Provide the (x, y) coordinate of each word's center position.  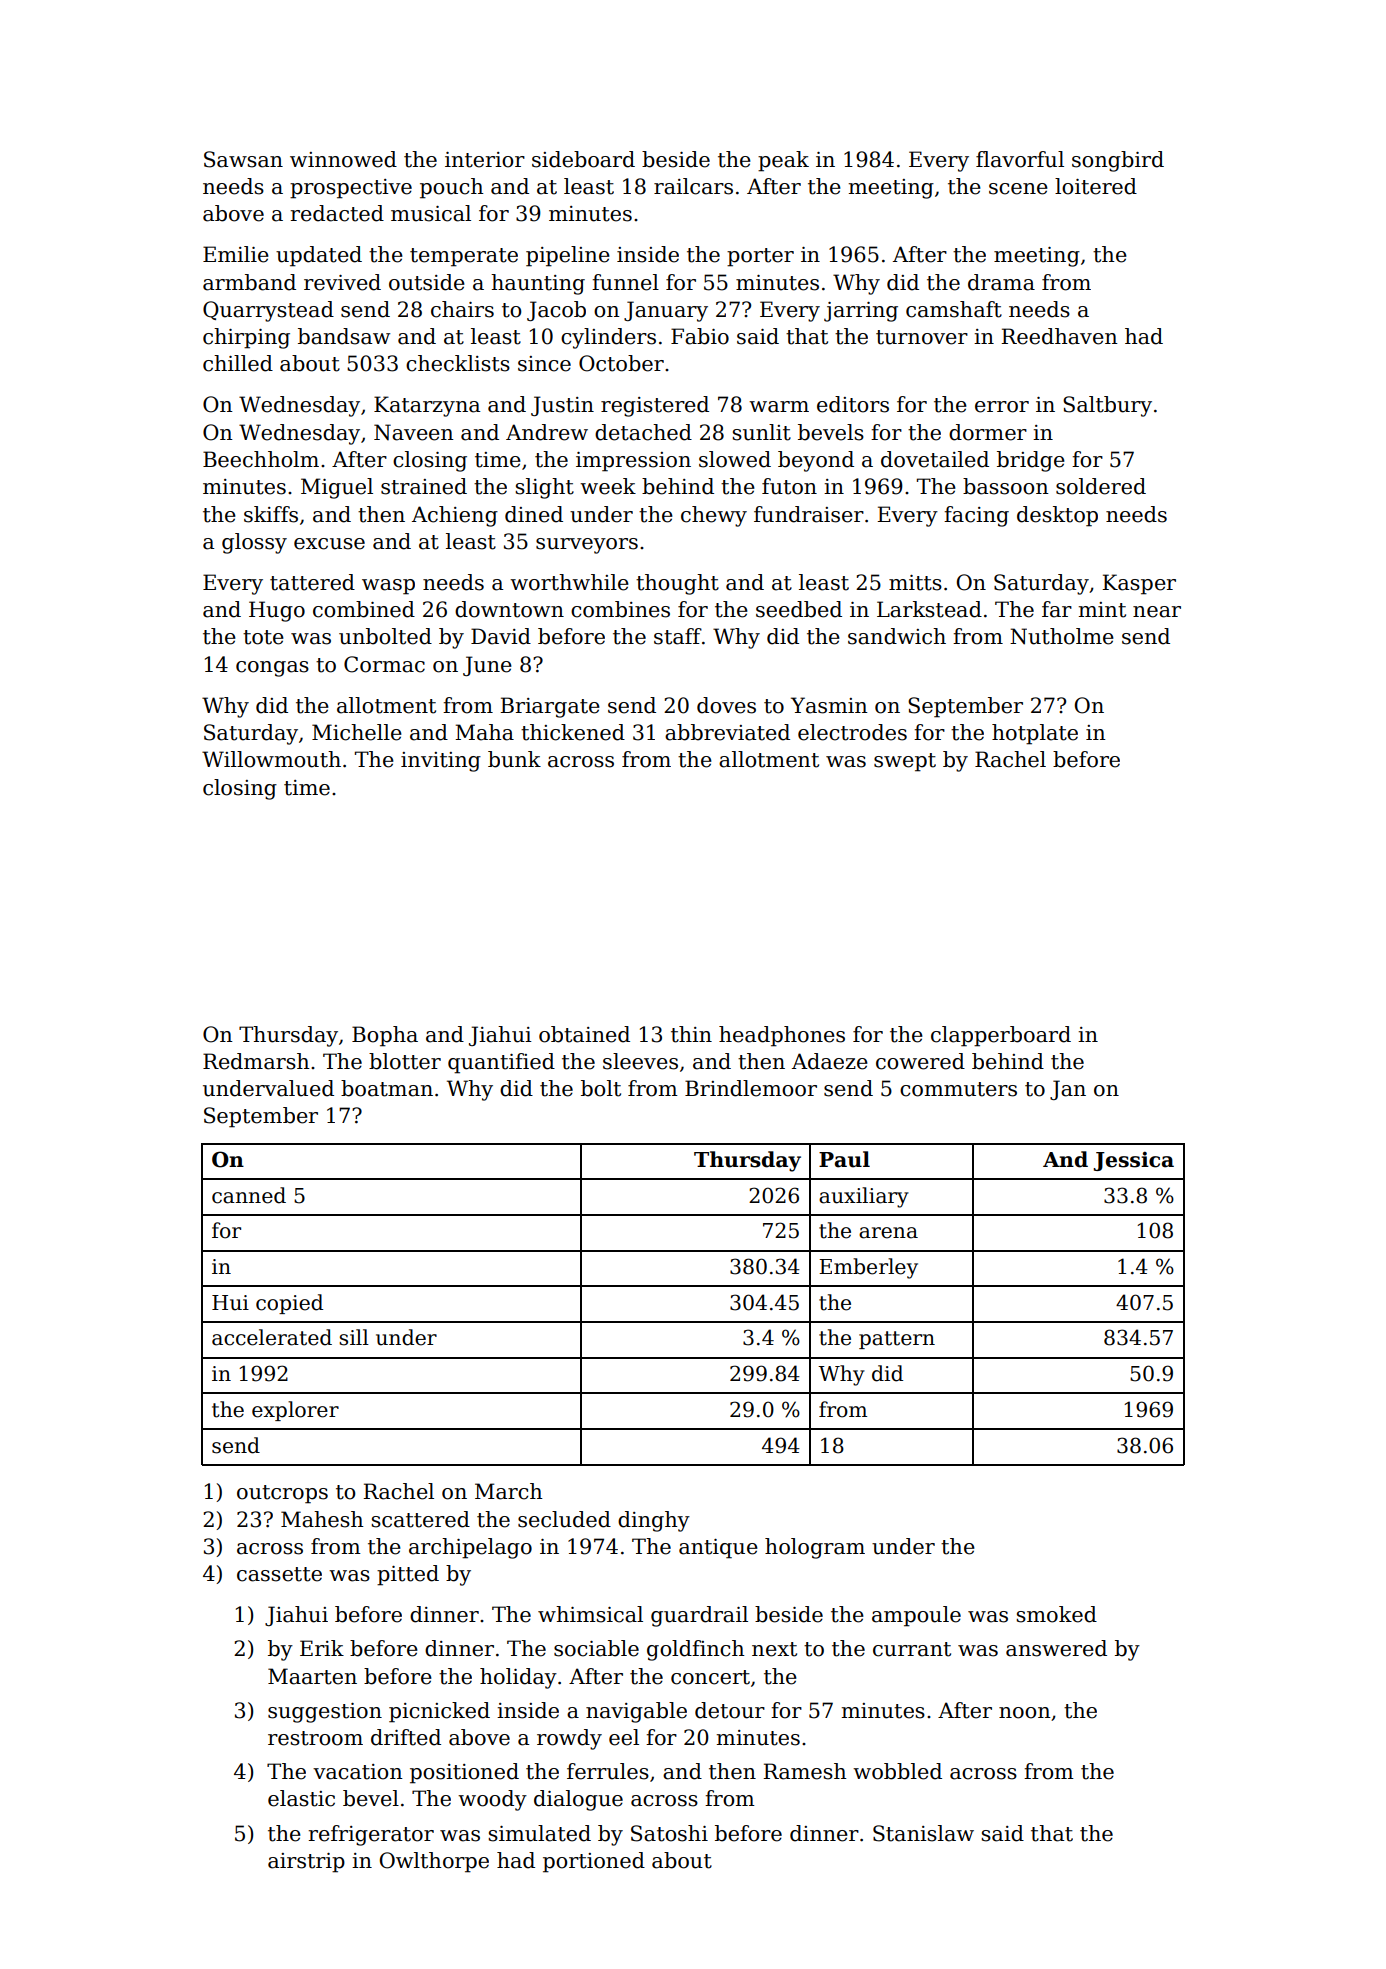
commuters (958, 1089)
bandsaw (344, 336)
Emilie (236, 254)
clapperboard (1001, 1036)
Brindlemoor (751, 1088)
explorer (295, 1411)
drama (1001, 282)
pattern (897, 1340)
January (666, 311)
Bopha (385, 1036)
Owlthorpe (434, 1862)
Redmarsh (256, 1061)
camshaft (954, 309)
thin (691, 1034)
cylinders (608, 338)
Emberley (868, 1268)
